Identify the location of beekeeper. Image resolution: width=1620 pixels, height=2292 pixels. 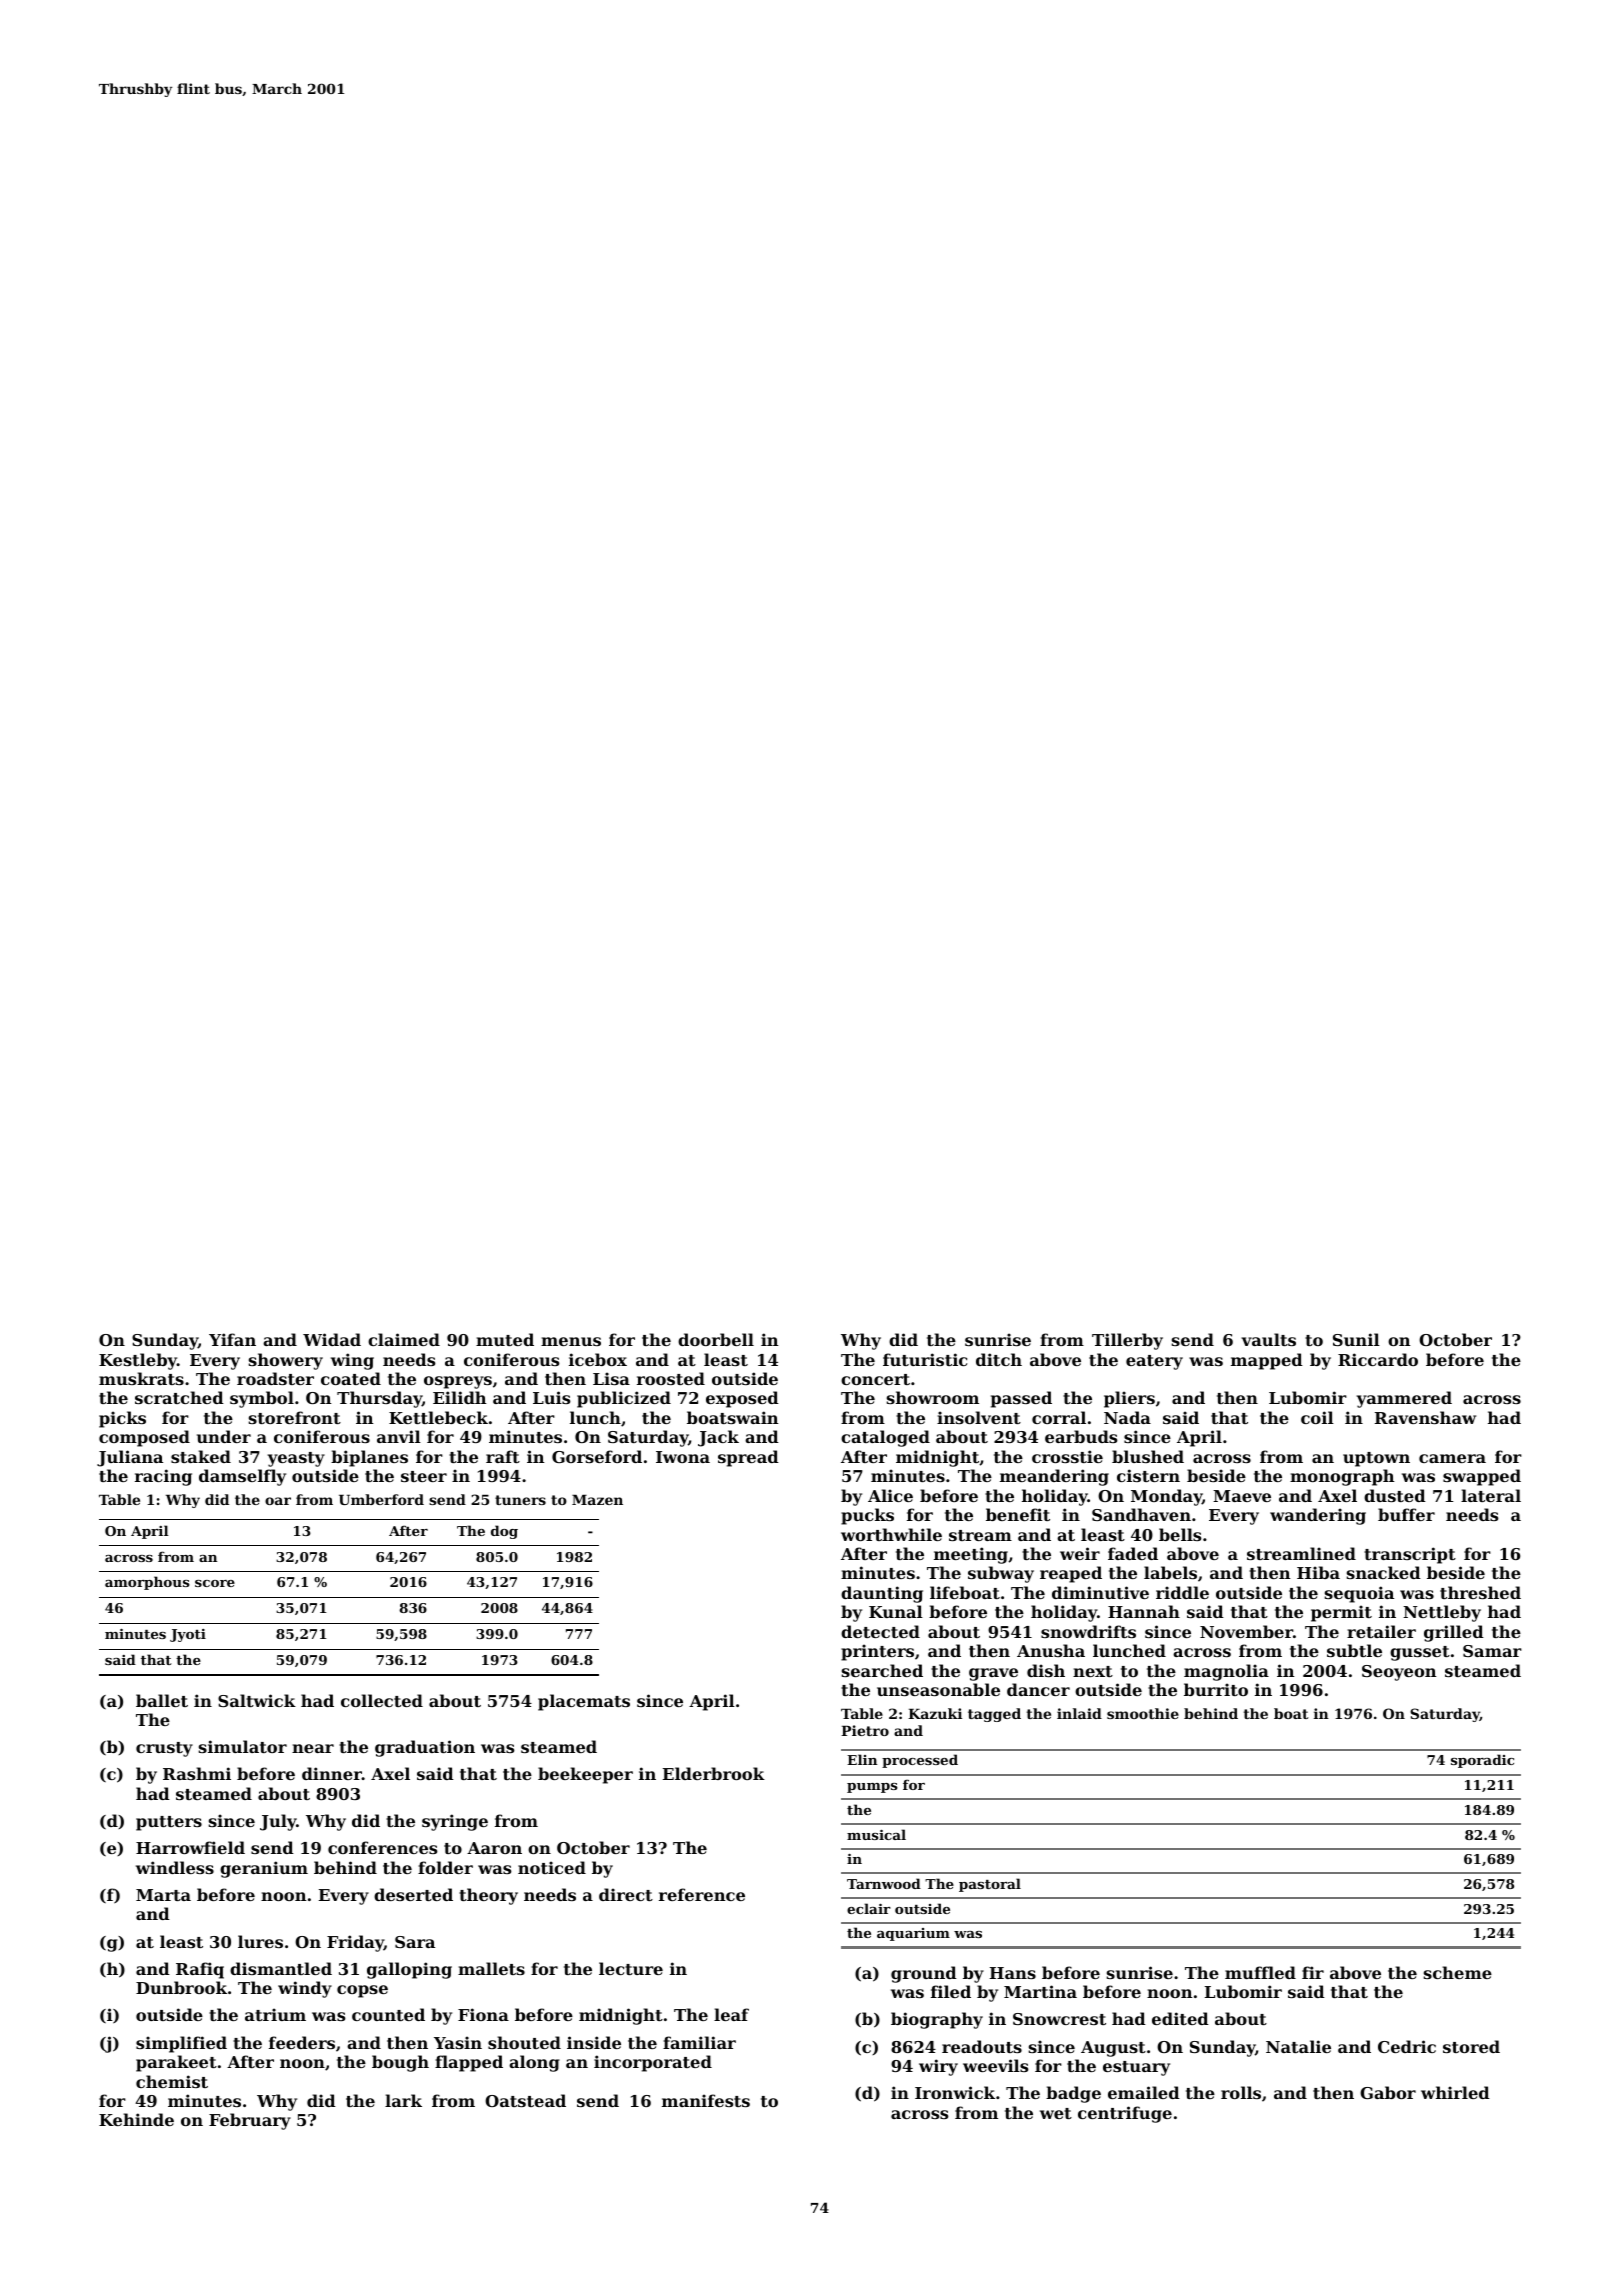
(585, 1775).
